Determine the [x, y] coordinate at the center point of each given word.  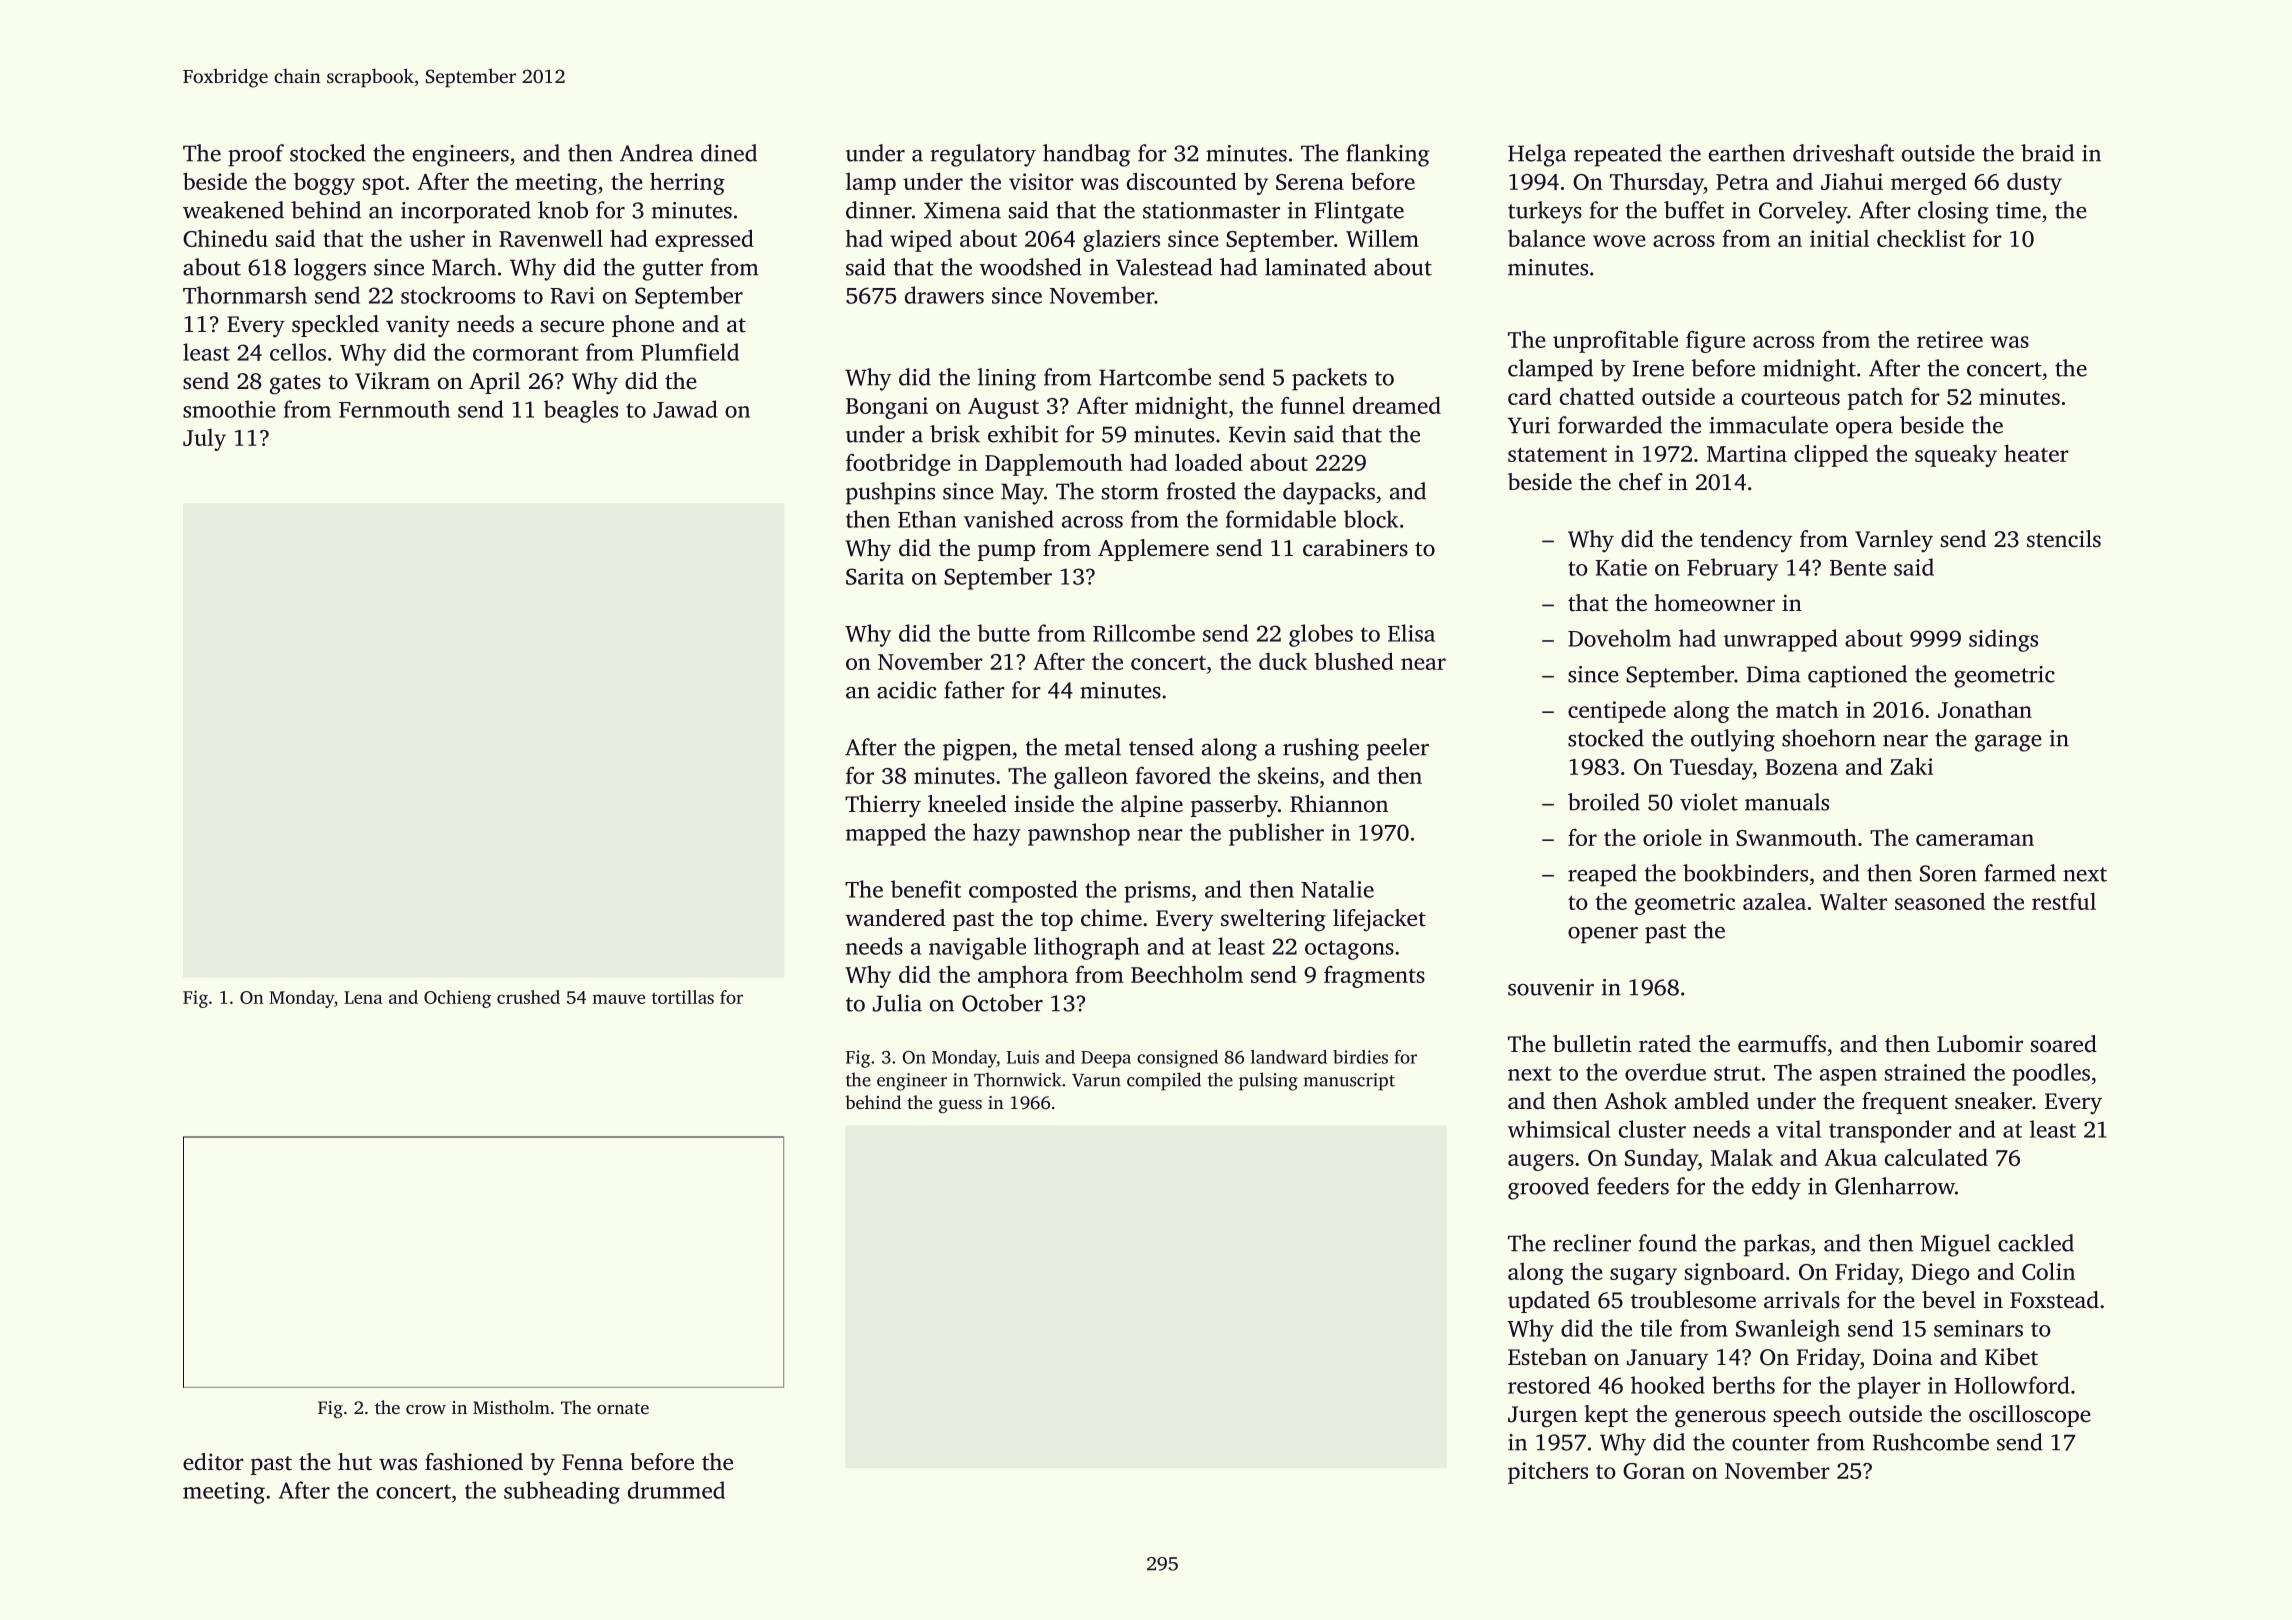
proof [256, 155]
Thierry [883, 806]
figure [1715, 341]
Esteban [1547, 1357]
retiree [1950, 339]
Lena [363, 997]
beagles [581, 411]
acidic [906, 690]
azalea [1774, 901]
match [1807, 709]
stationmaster [1211, 210]
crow [426, 1409]
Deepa [1106, 1059]
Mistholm [511, 1407]
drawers [944, 295]
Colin [2048, 1271]
